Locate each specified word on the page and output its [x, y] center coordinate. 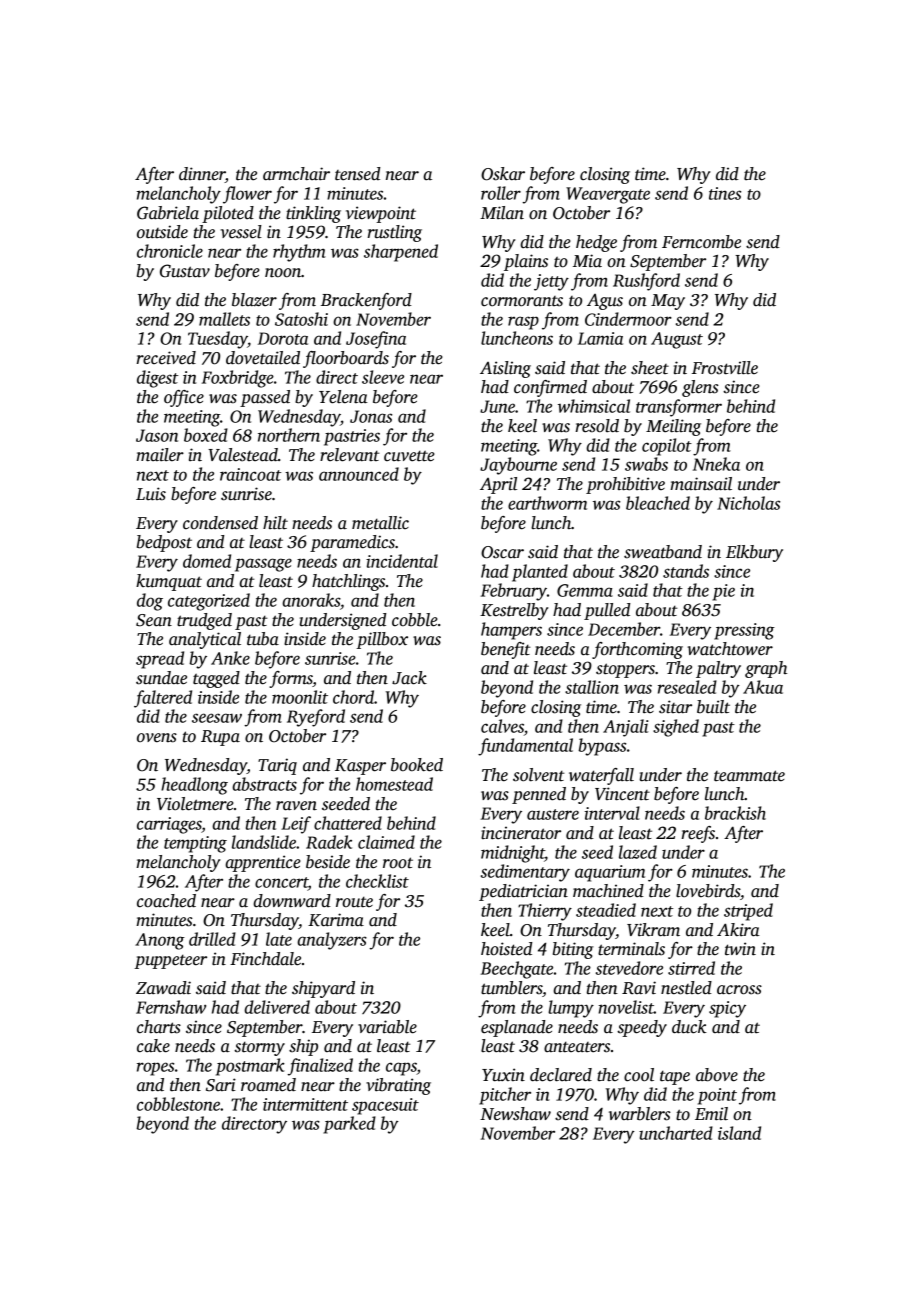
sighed [676, 728]
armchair [296, 174]
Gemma [585, 590]
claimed [386, 842]
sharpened [401, 253]
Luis [151, 494]
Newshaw [515, 1114]
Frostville [725, 368]
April [498, 485]
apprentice [263, 863]
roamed [268, 1085]
